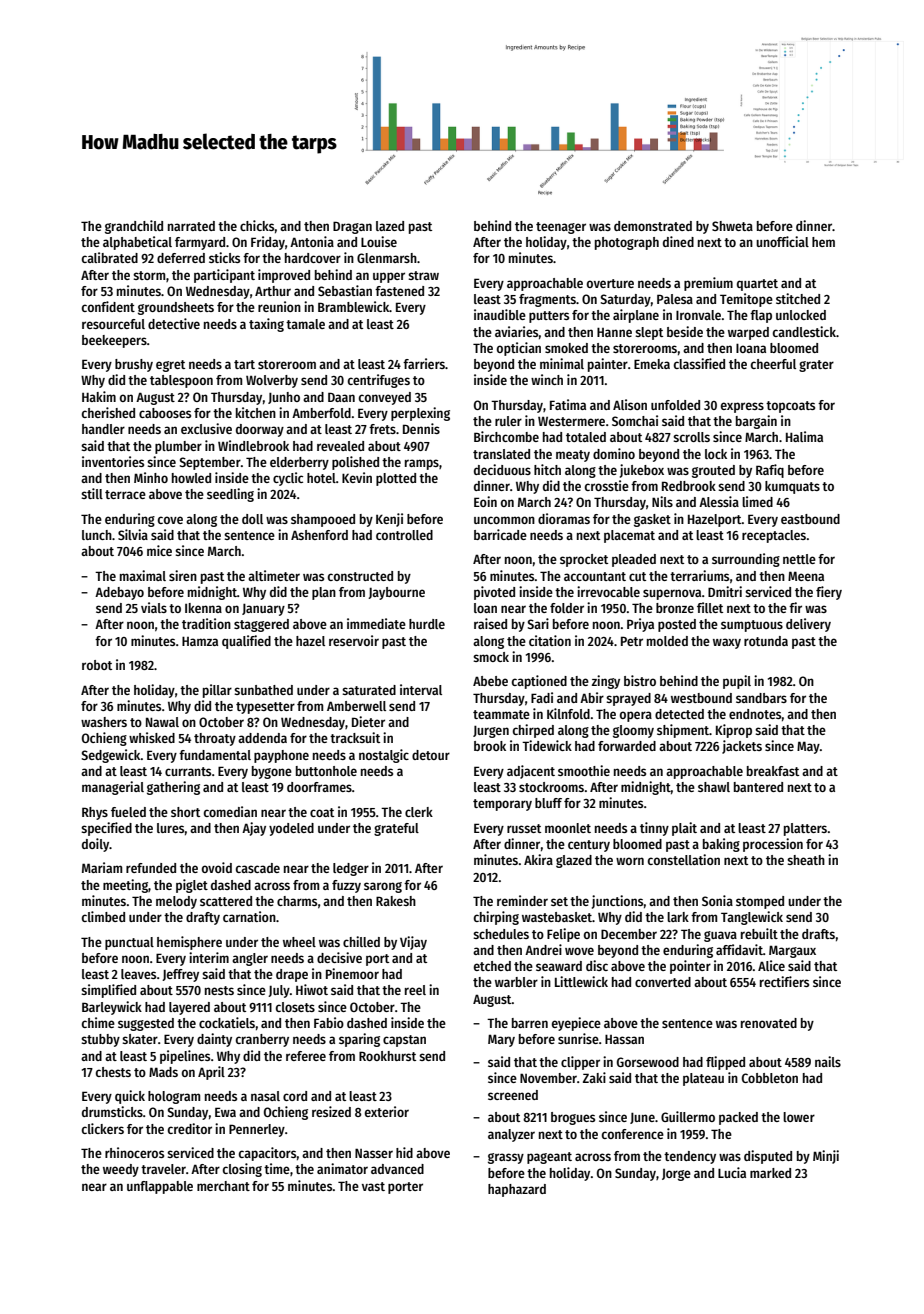 The width and height of the screenshot is (924, 1314). I want to click on Sedgewick, so click(111, 756).
